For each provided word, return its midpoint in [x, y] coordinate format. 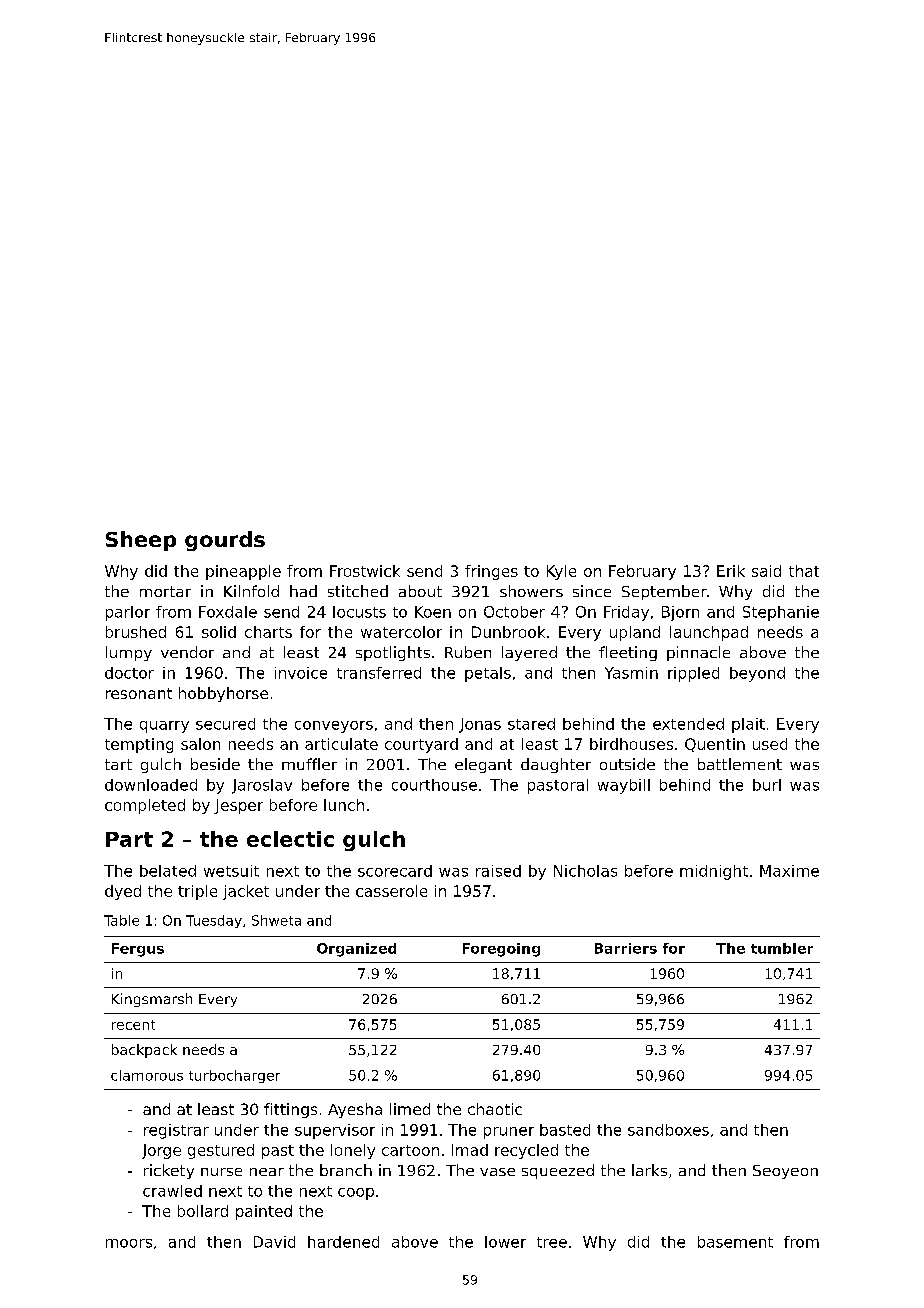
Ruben [468, 652]
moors [129, 1243]
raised [498, 871]
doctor [129, 673]
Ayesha [355, 1110]
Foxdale [228, 612]
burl [767, 785]
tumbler [782, 948]
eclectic [290, 839]
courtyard [421, 745]
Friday [626, 613]
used [770, 744]
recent [133, 1025]
